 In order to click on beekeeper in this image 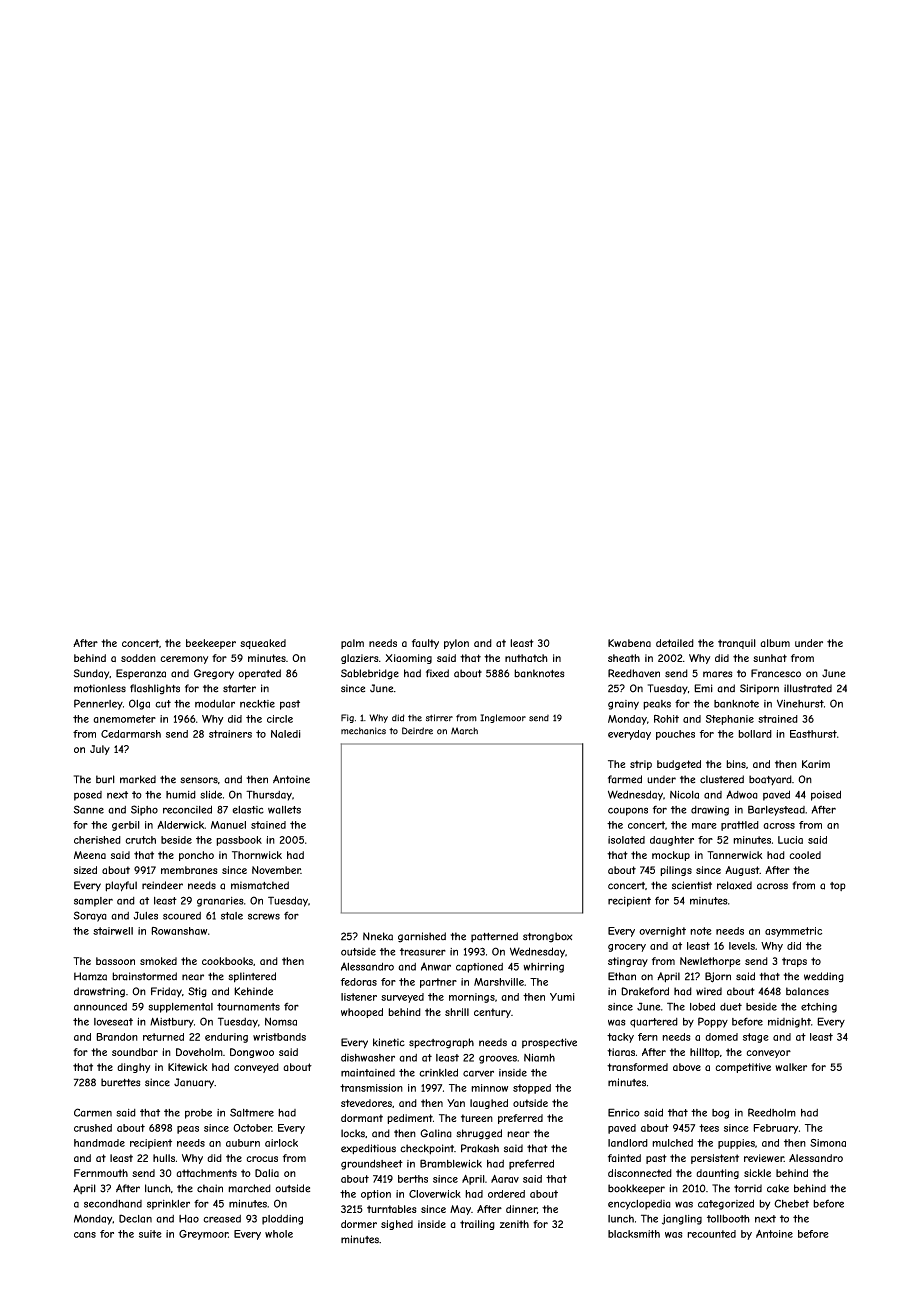, I will do `click(211, 644)`.
